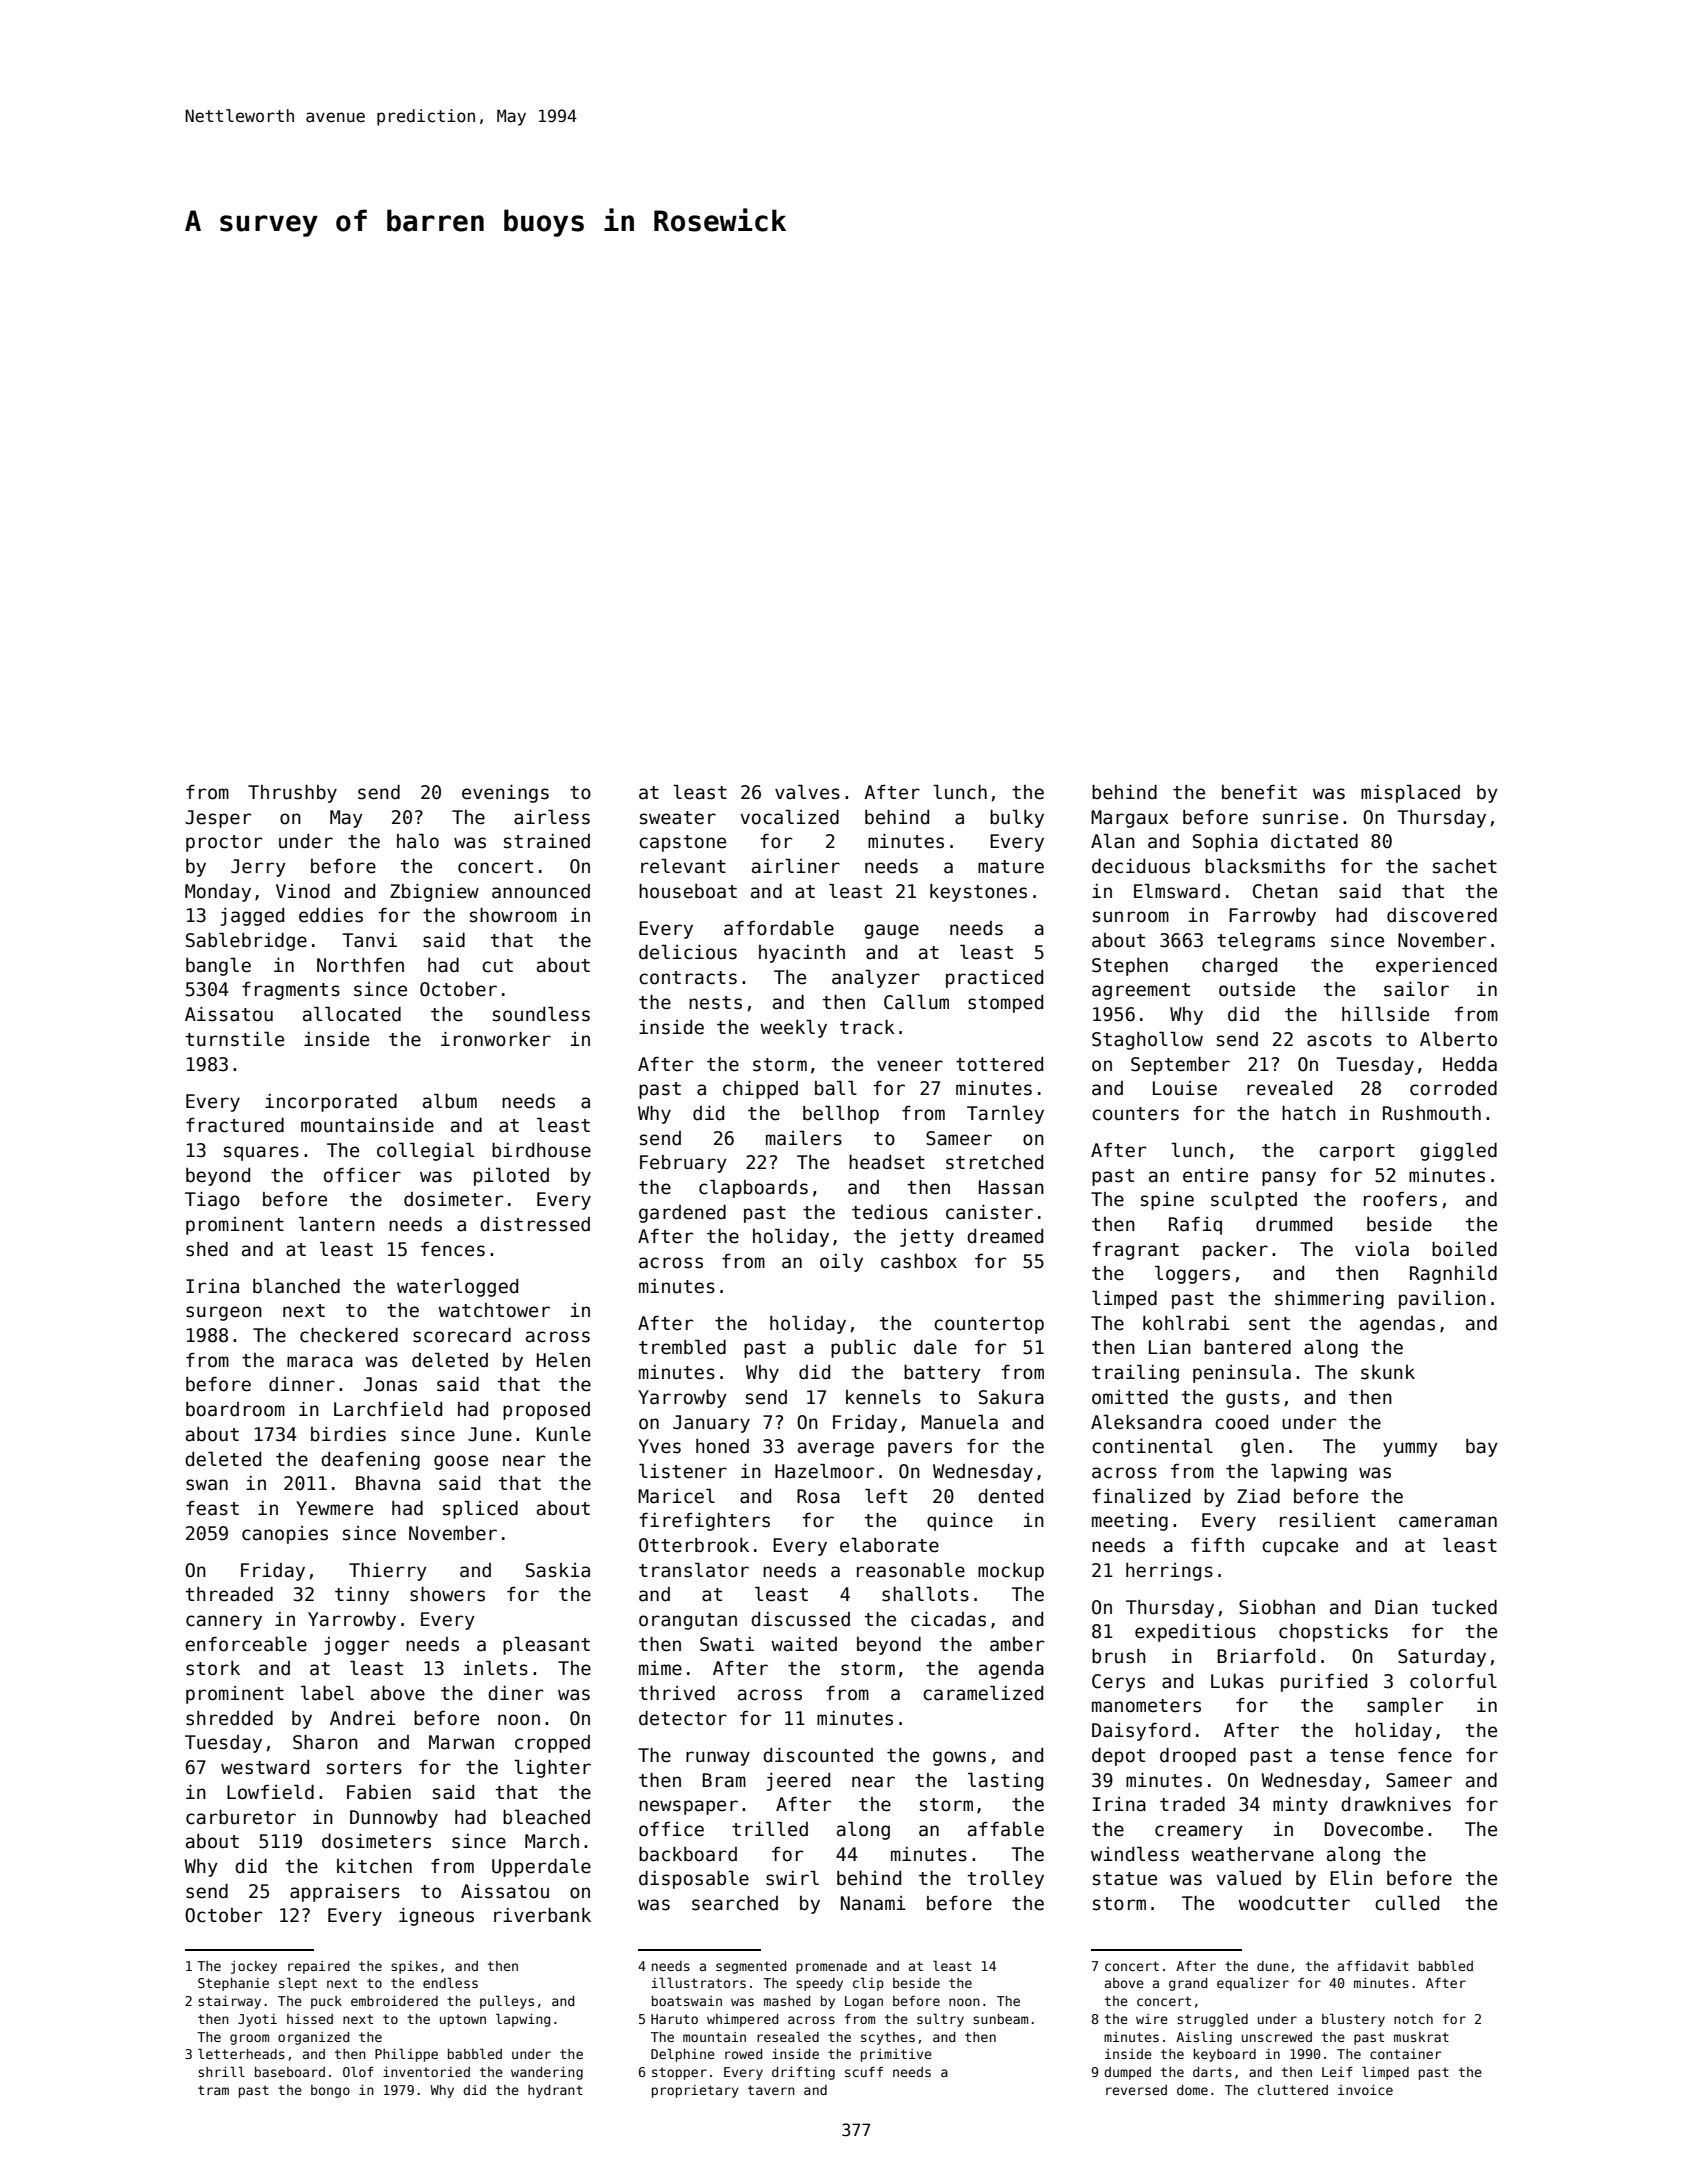 The image size is (1683, 2178). What do you see at coordinates (546, 1645) in the document?
I see `pleasant` at bounding box center [546, 1645].
